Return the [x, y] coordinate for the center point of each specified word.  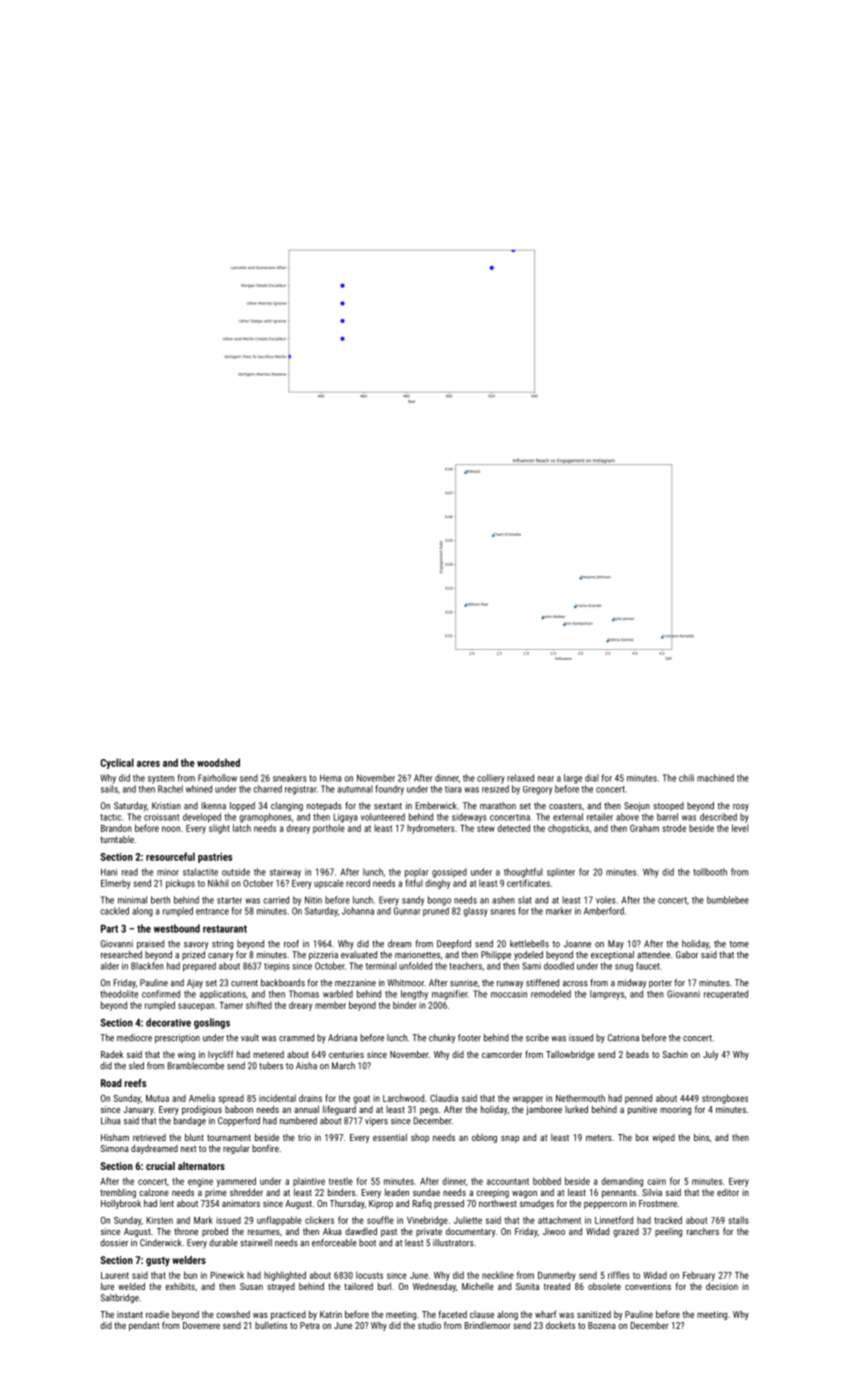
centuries [346, 1054]
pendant [144, 1326]
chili [686, 778]
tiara [453, 789]
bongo [439, 901]
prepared [199, 967]
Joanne [577, 944]
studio [429, 1325]
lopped [242, 806]
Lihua [111, 1121]
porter [660, 984]
